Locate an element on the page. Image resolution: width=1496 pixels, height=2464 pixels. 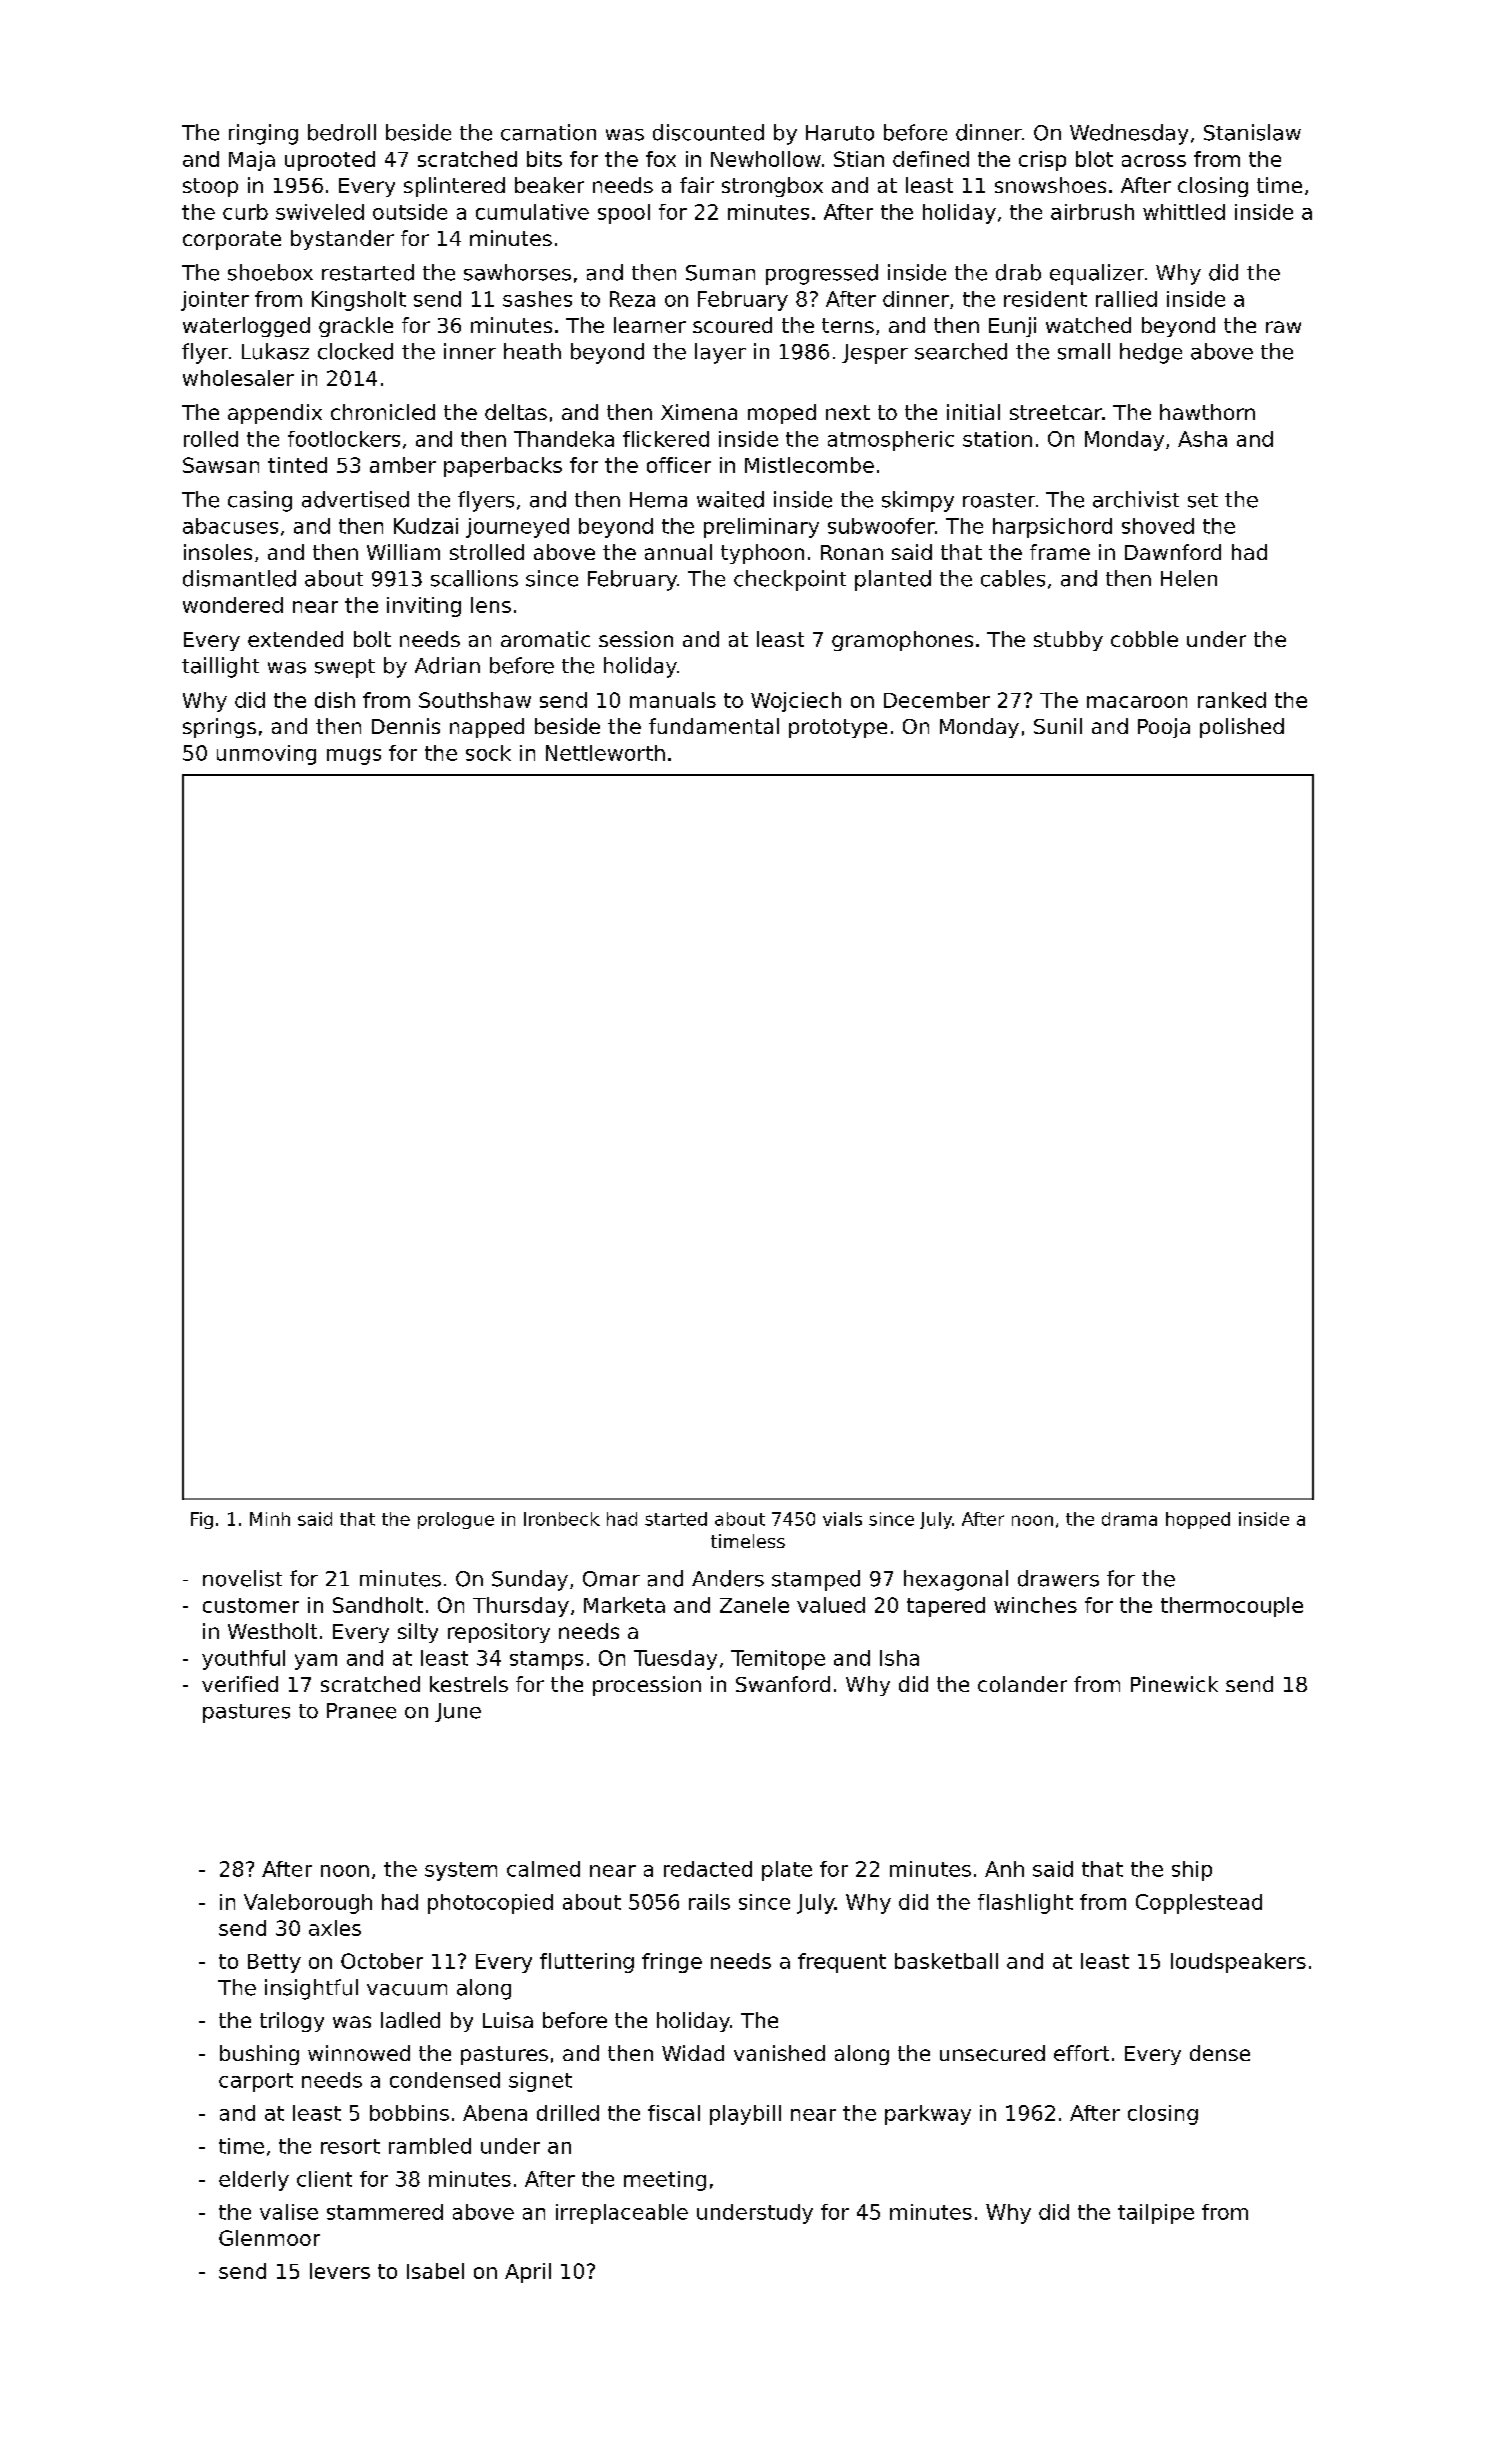
plate is located at coordinates (787, 1871).
